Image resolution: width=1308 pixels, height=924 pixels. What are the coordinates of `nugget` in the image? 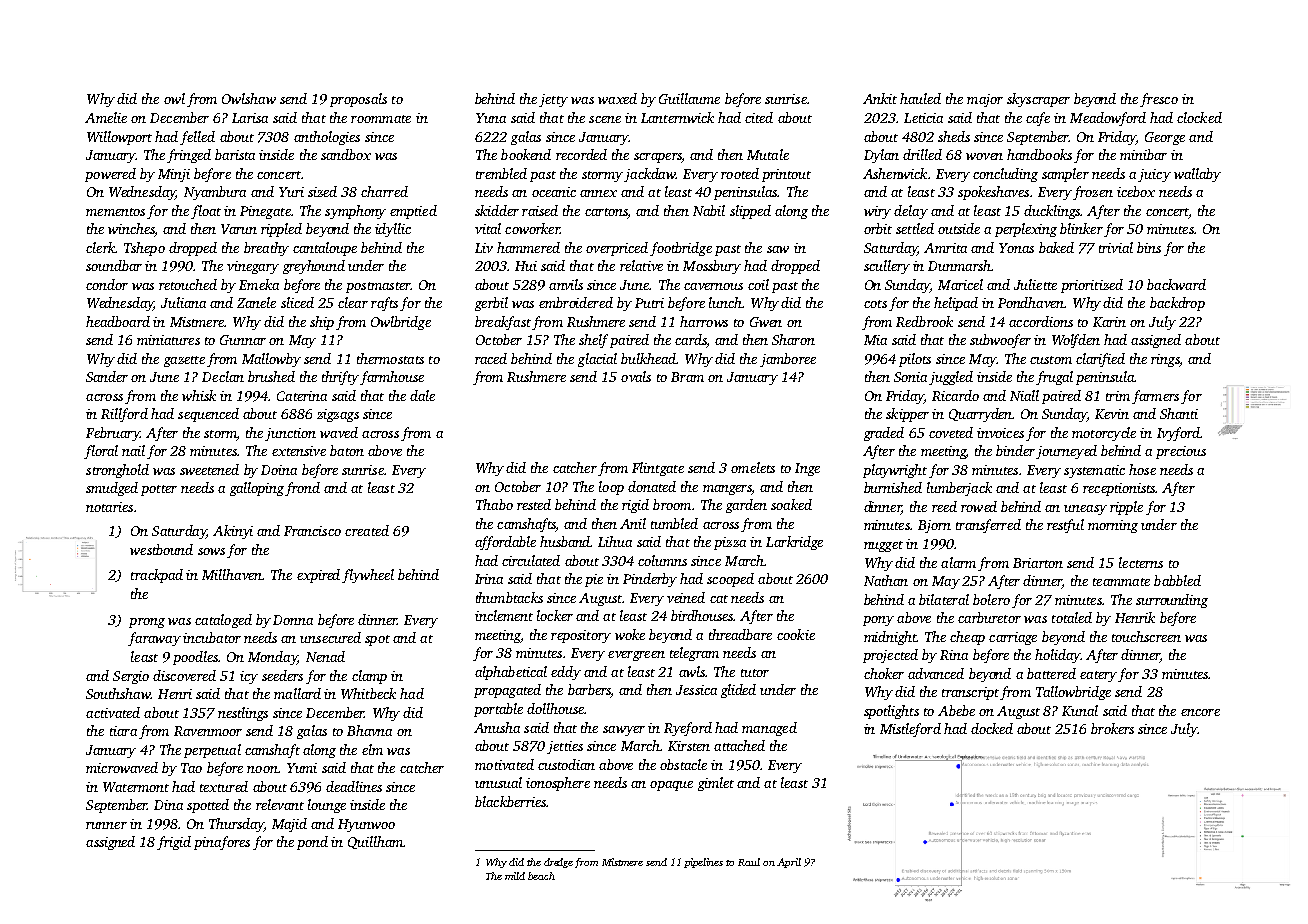 It's located at (883, 546).
